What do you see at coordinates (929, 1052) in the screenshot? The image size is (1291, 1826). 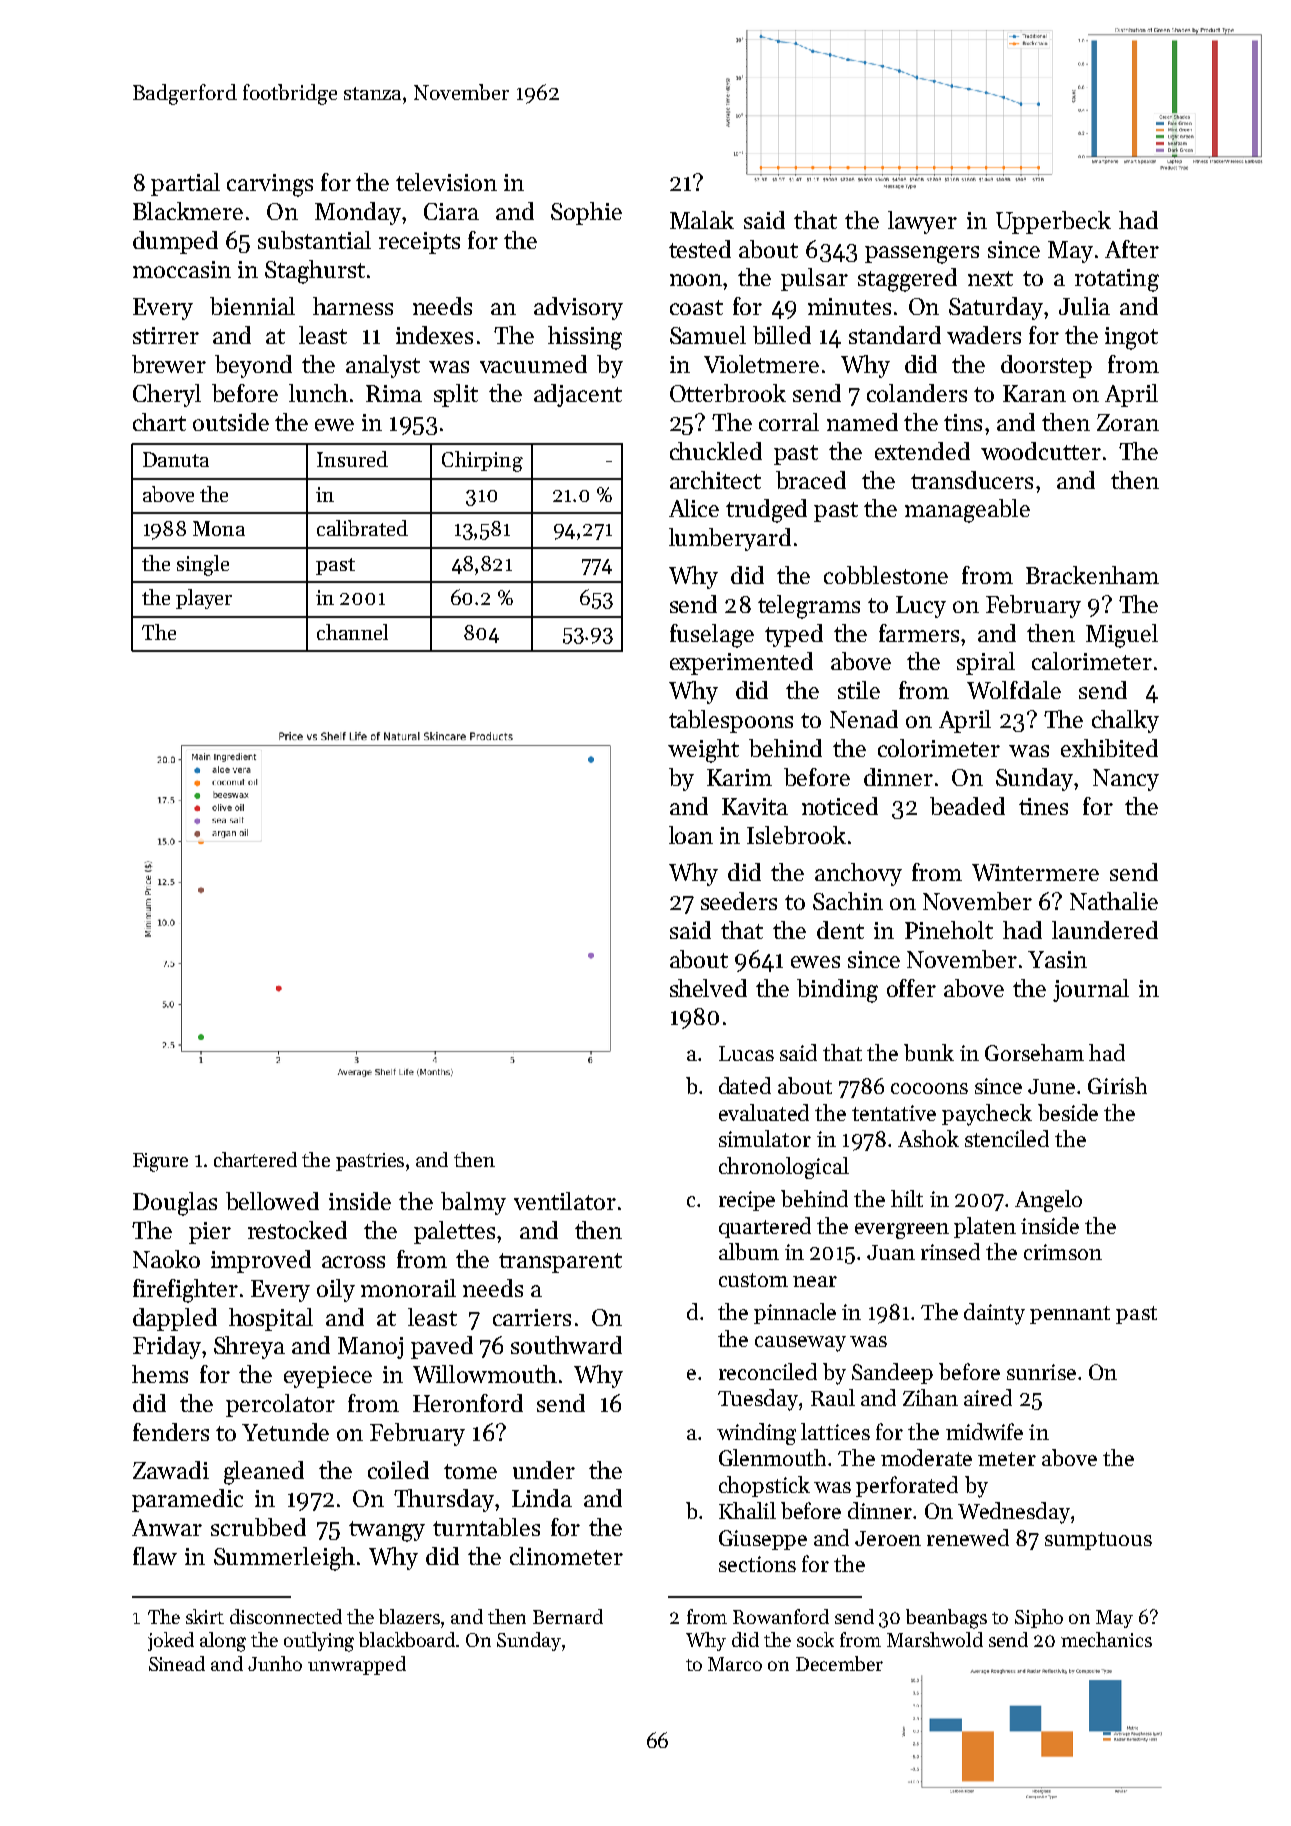 I see `bunk` at bounding box center [929, 1052].
